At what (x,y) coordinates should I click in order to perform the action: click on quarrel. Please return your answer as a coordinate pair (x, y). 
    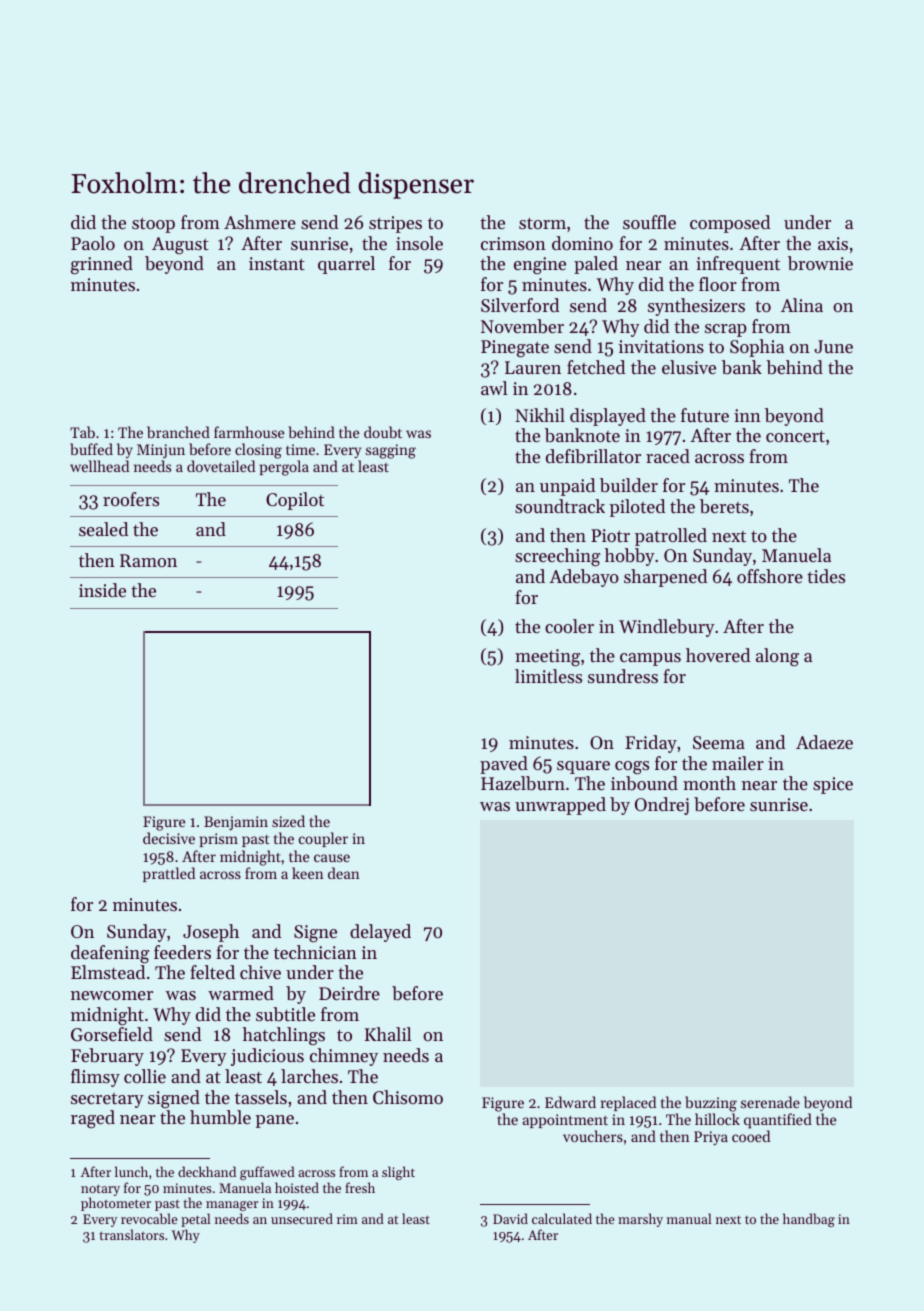
    Looking at the image, I should click on (346, 265).
